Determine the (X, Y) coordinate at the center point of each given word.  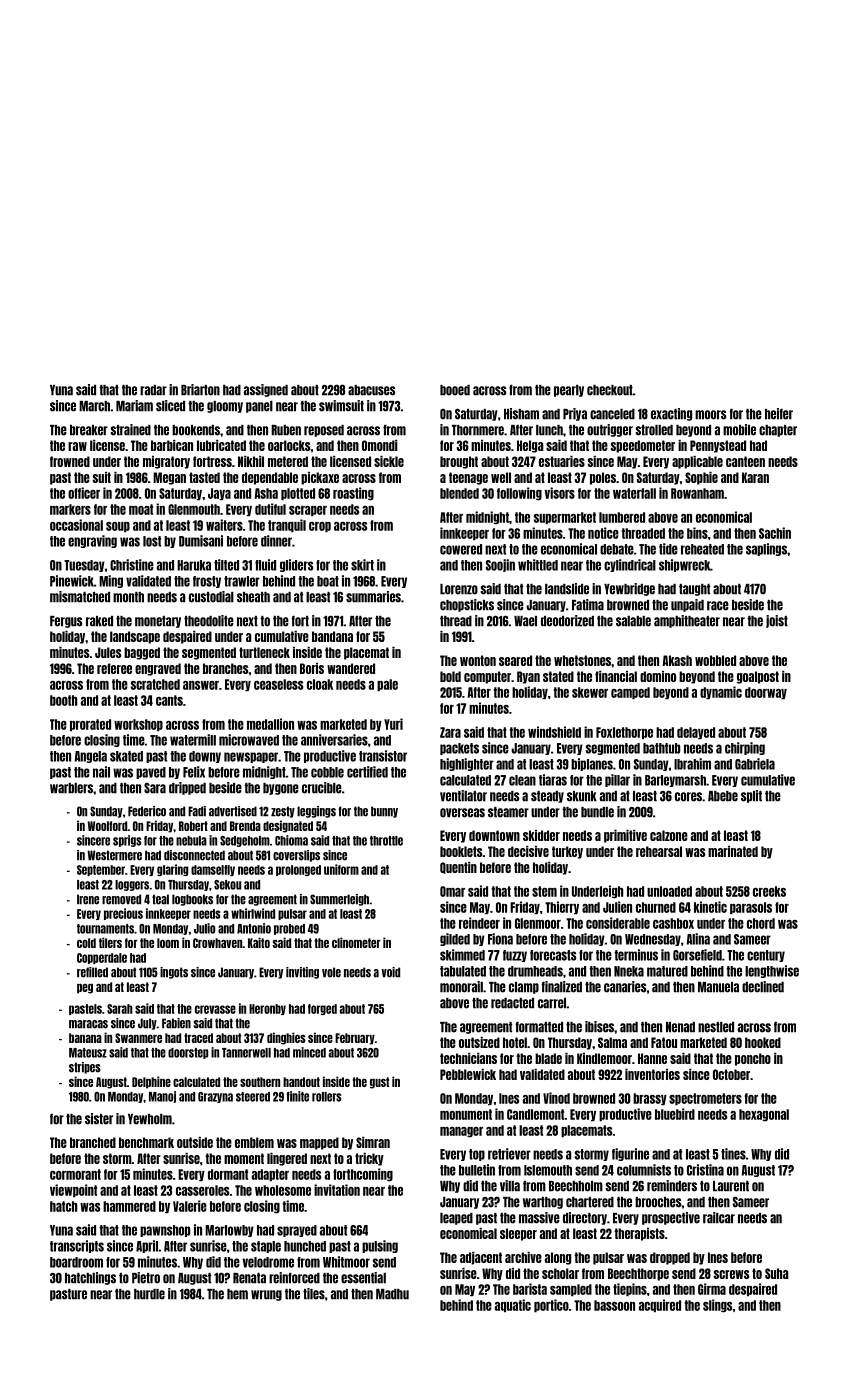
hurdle (149, 1294)
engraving (92, 541)
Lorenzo (459, 589)
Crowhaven (217, 943)
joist (777, 621)
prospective (671, 1218)
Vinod (556, 1098)
